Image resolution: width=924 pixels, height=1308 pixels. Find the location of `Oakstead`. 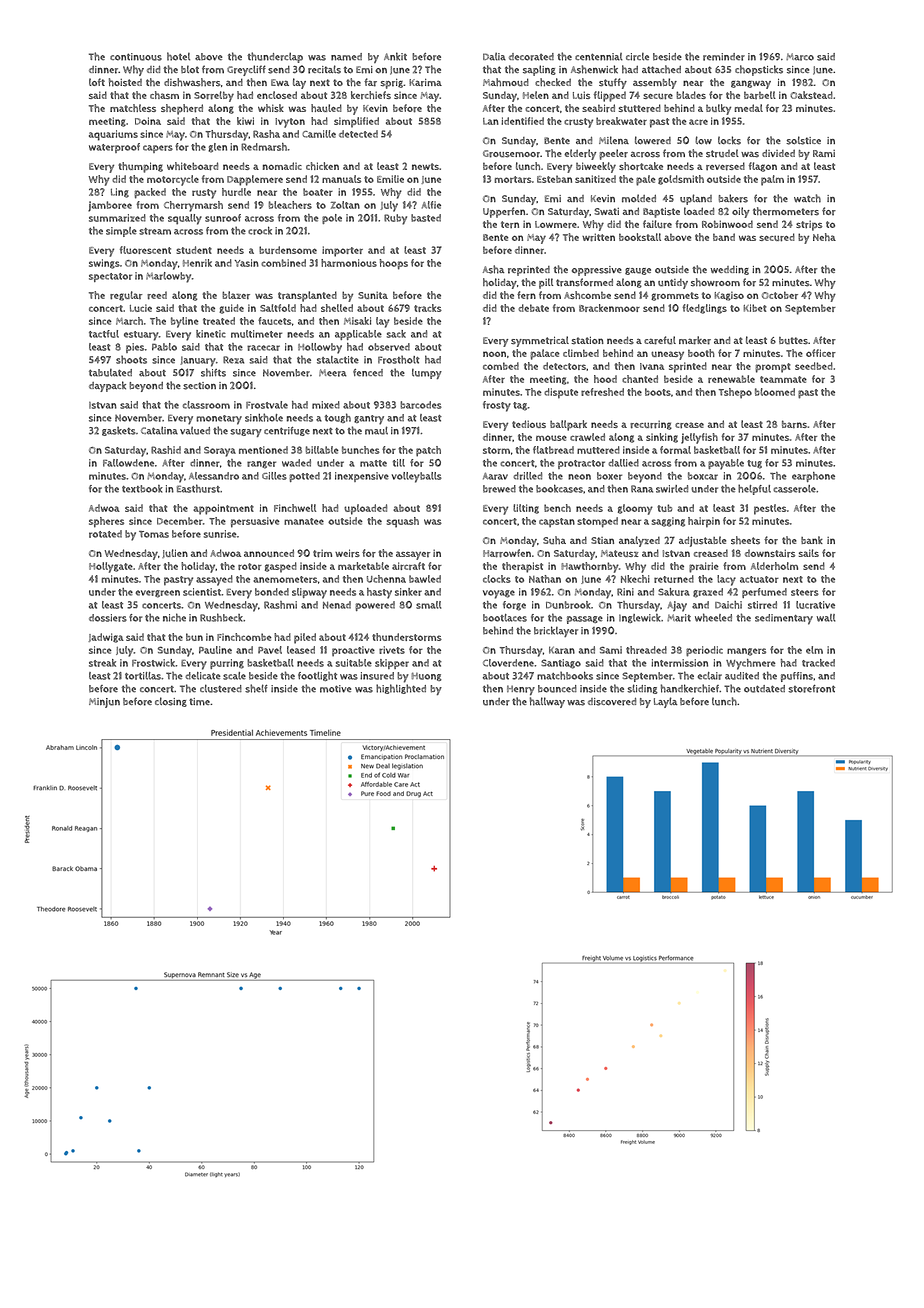

Oakstead is located at coordinates (811, 95).
